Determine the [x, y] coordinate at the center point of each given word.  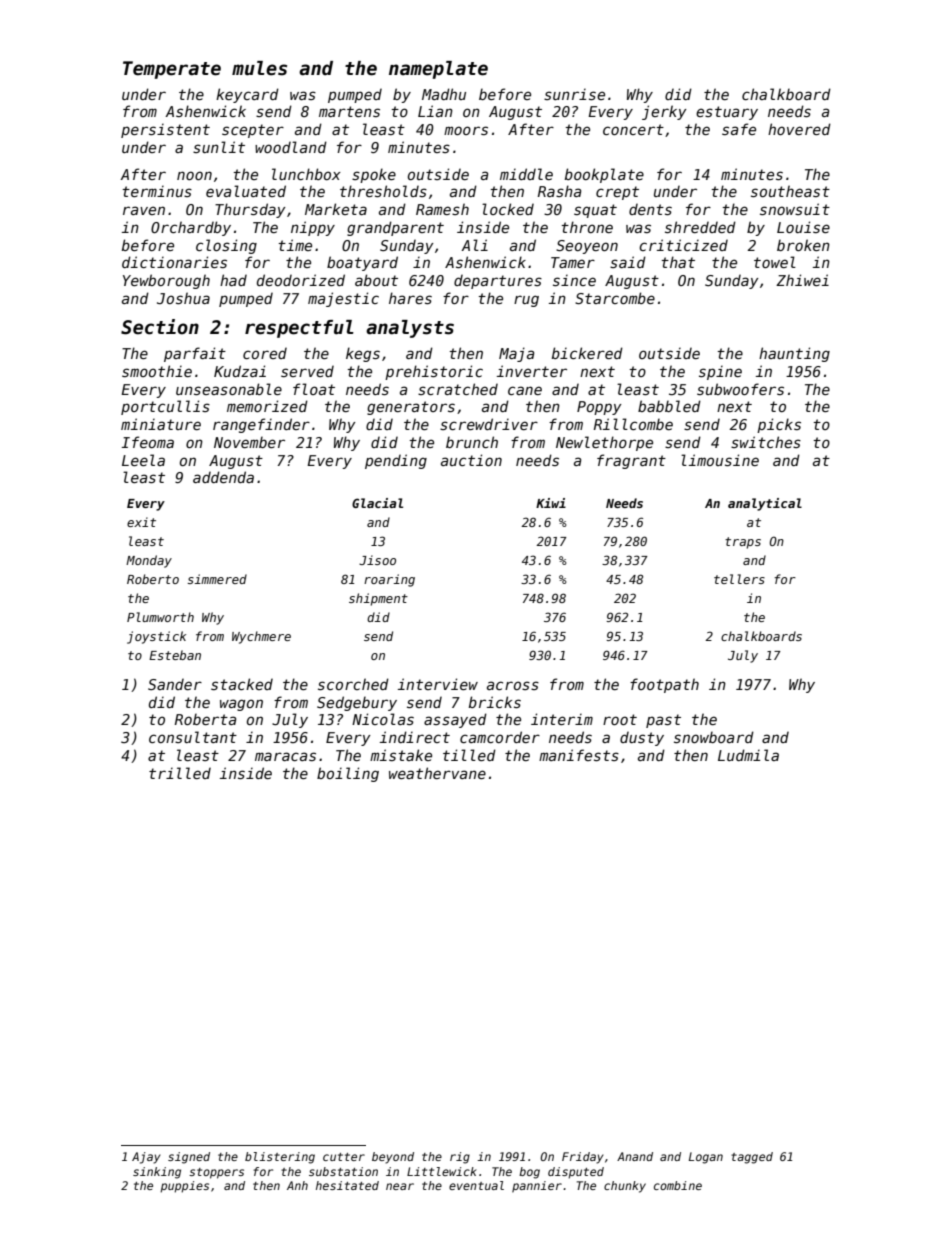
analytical [765, 504]
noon [194, 175]
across [513, 685]
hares [410, 298]
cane [525, 390]
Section [160, 327]
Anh [297, 1185]
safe [739, 129]
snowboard [714, 737]
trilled [180, 773]
